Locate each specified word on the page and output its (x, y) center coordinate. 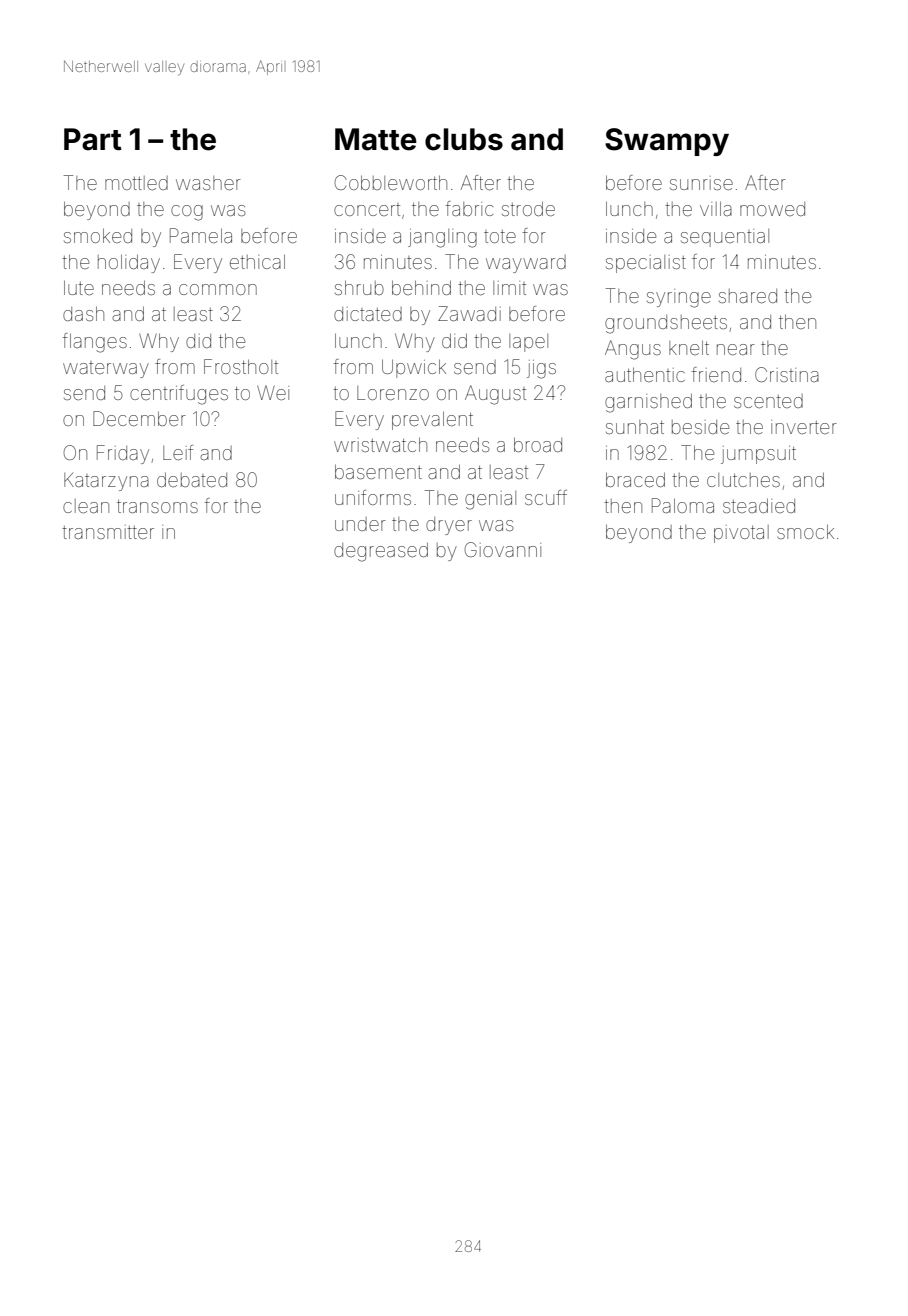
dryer (449, 526)
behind (421, 287)
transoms (157, 506)
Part (93, 139)
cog (187, 213)
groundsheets (666, 324)
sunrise (701, 183)
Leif (178, 452)
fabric (469, 208)
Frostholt (241, 366)
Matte (376, 139)
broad (538, 444)
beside (700, 427)
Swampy (667, 142)
